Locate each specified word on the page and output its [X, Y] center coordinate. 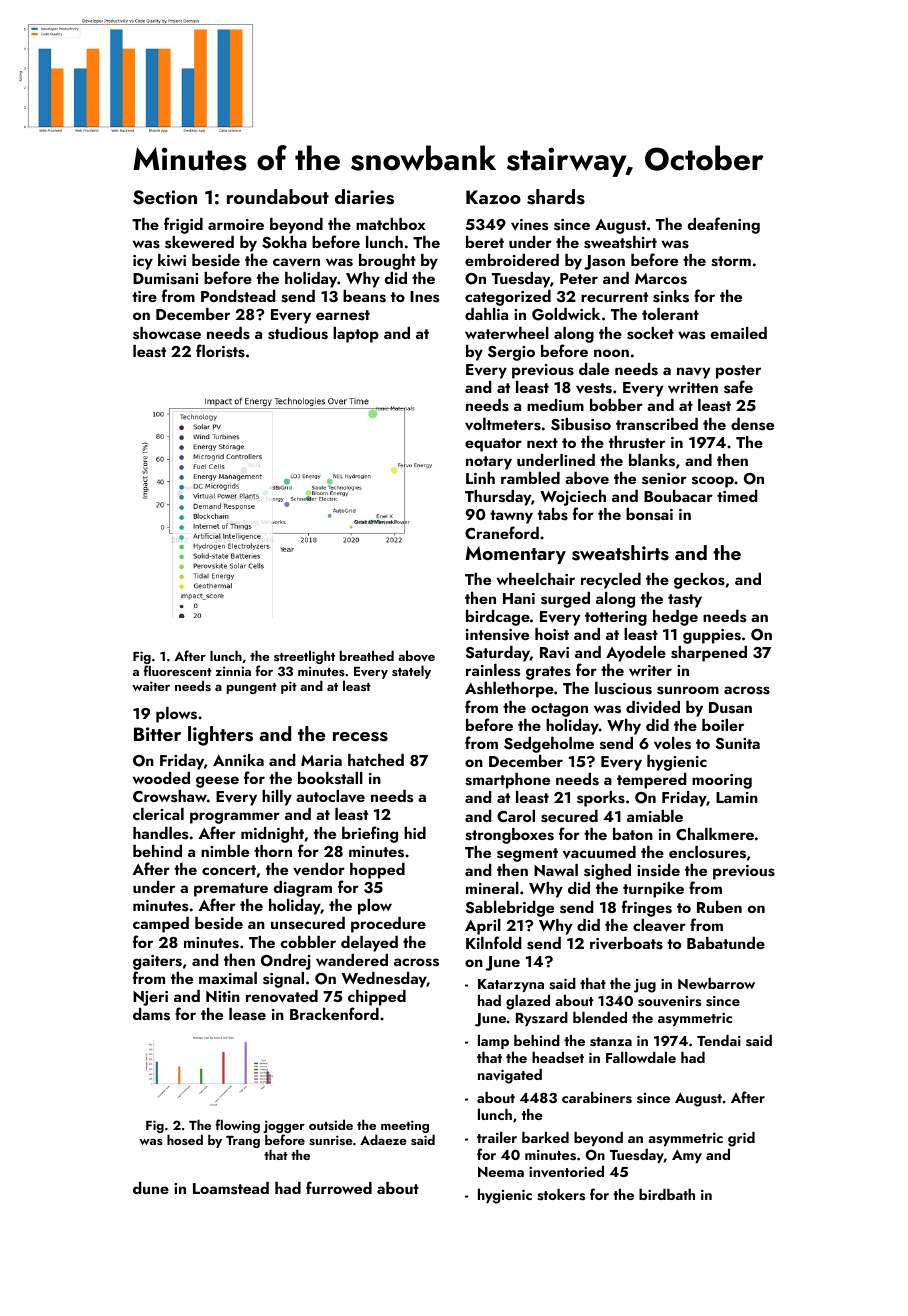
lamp [493, 1041]
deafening [724, 225]
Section [165, 197]
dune [151, 1188]
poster [738, 372]
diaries [364, 197]
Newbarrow [716, 983]
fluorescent [177, 670]
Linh [480, 478]
